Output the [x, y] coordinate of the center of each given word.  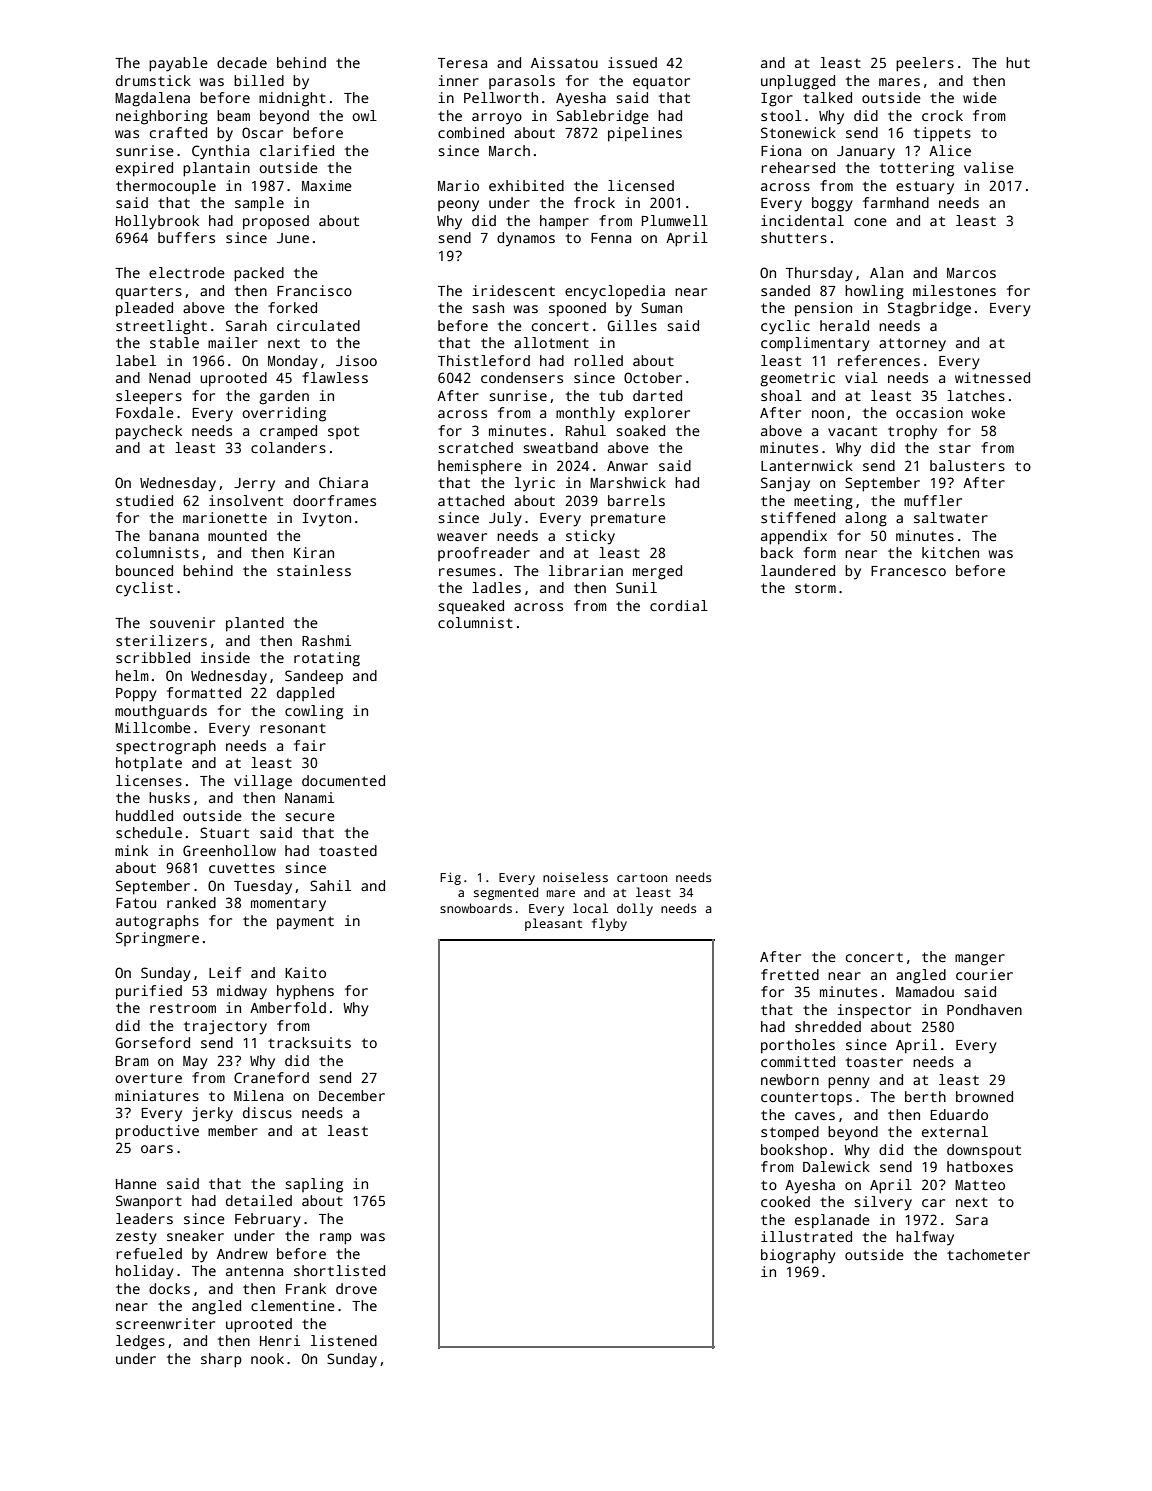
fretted [790, 974]
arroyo [497, 119]
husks [169, 797]
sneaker [195, 1235]
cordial [679, 605]
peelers [925, 64]
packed [259, 274]
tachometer [988, 1254]
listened [344, 1340]
